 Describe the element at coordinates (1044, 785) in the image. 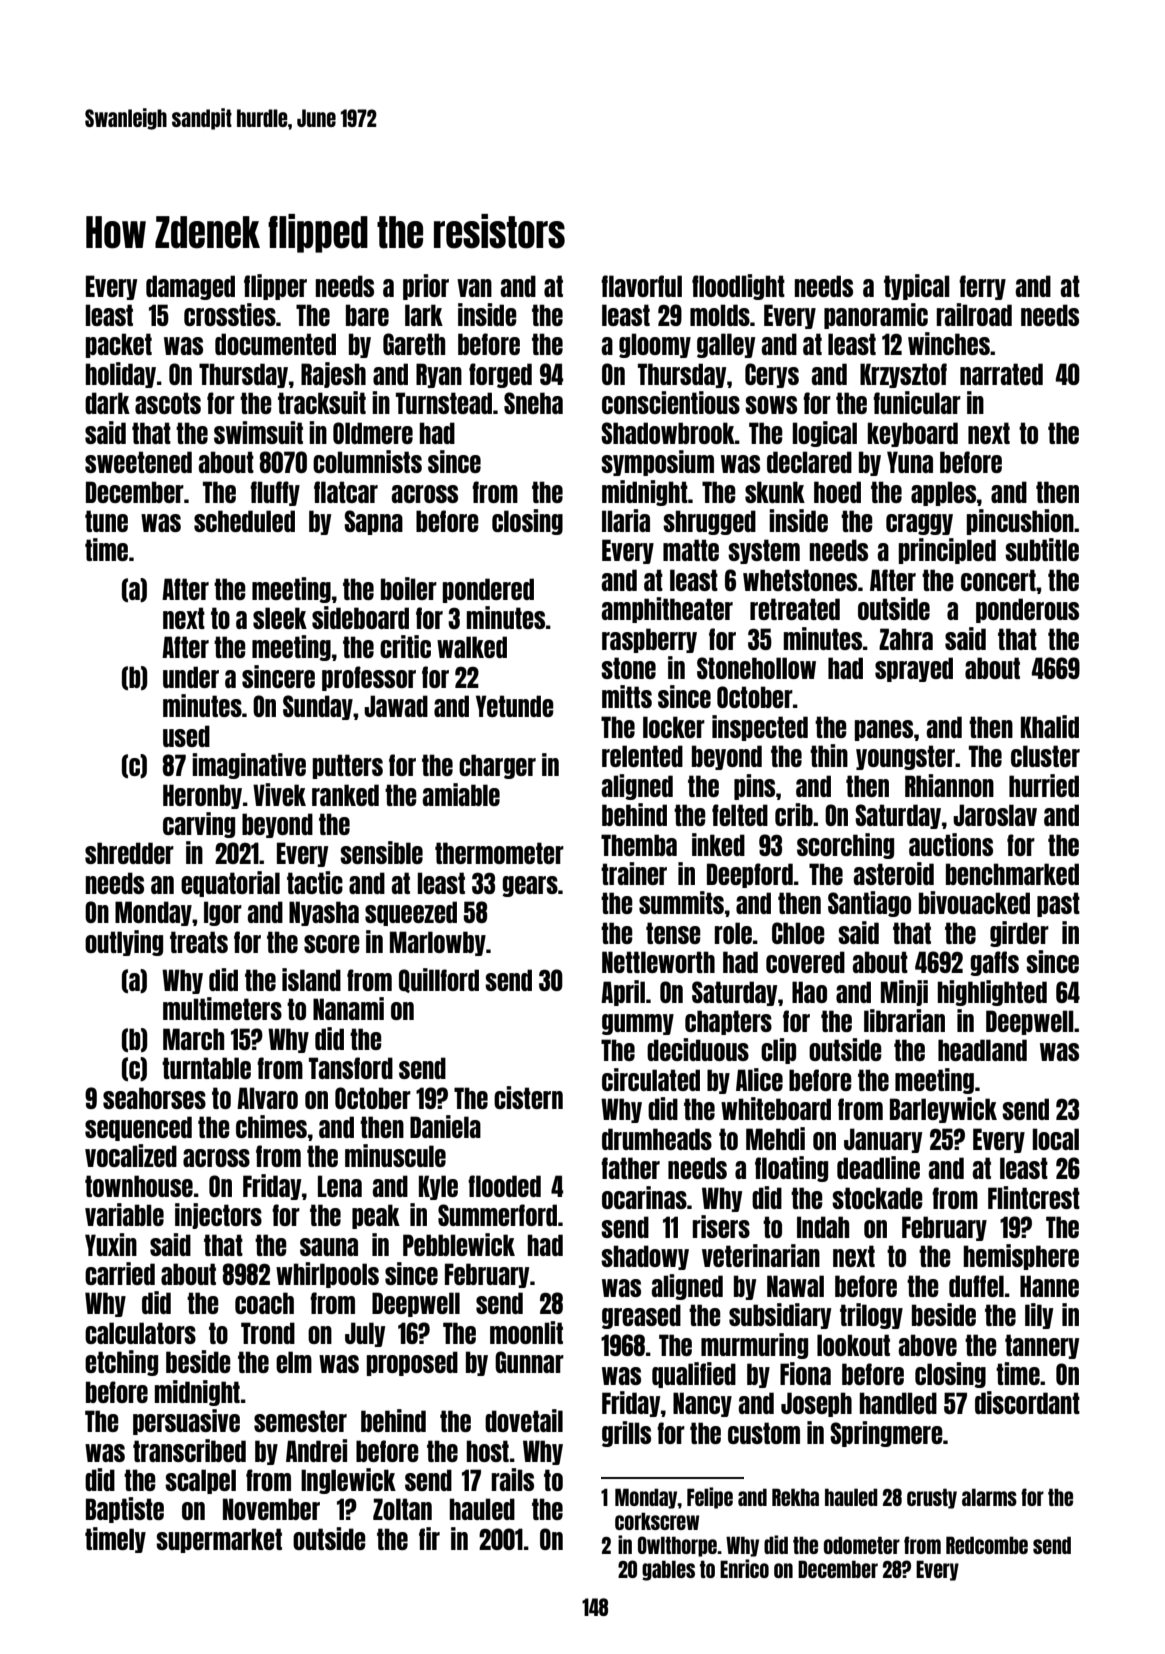

I see `hurried` at that location.
